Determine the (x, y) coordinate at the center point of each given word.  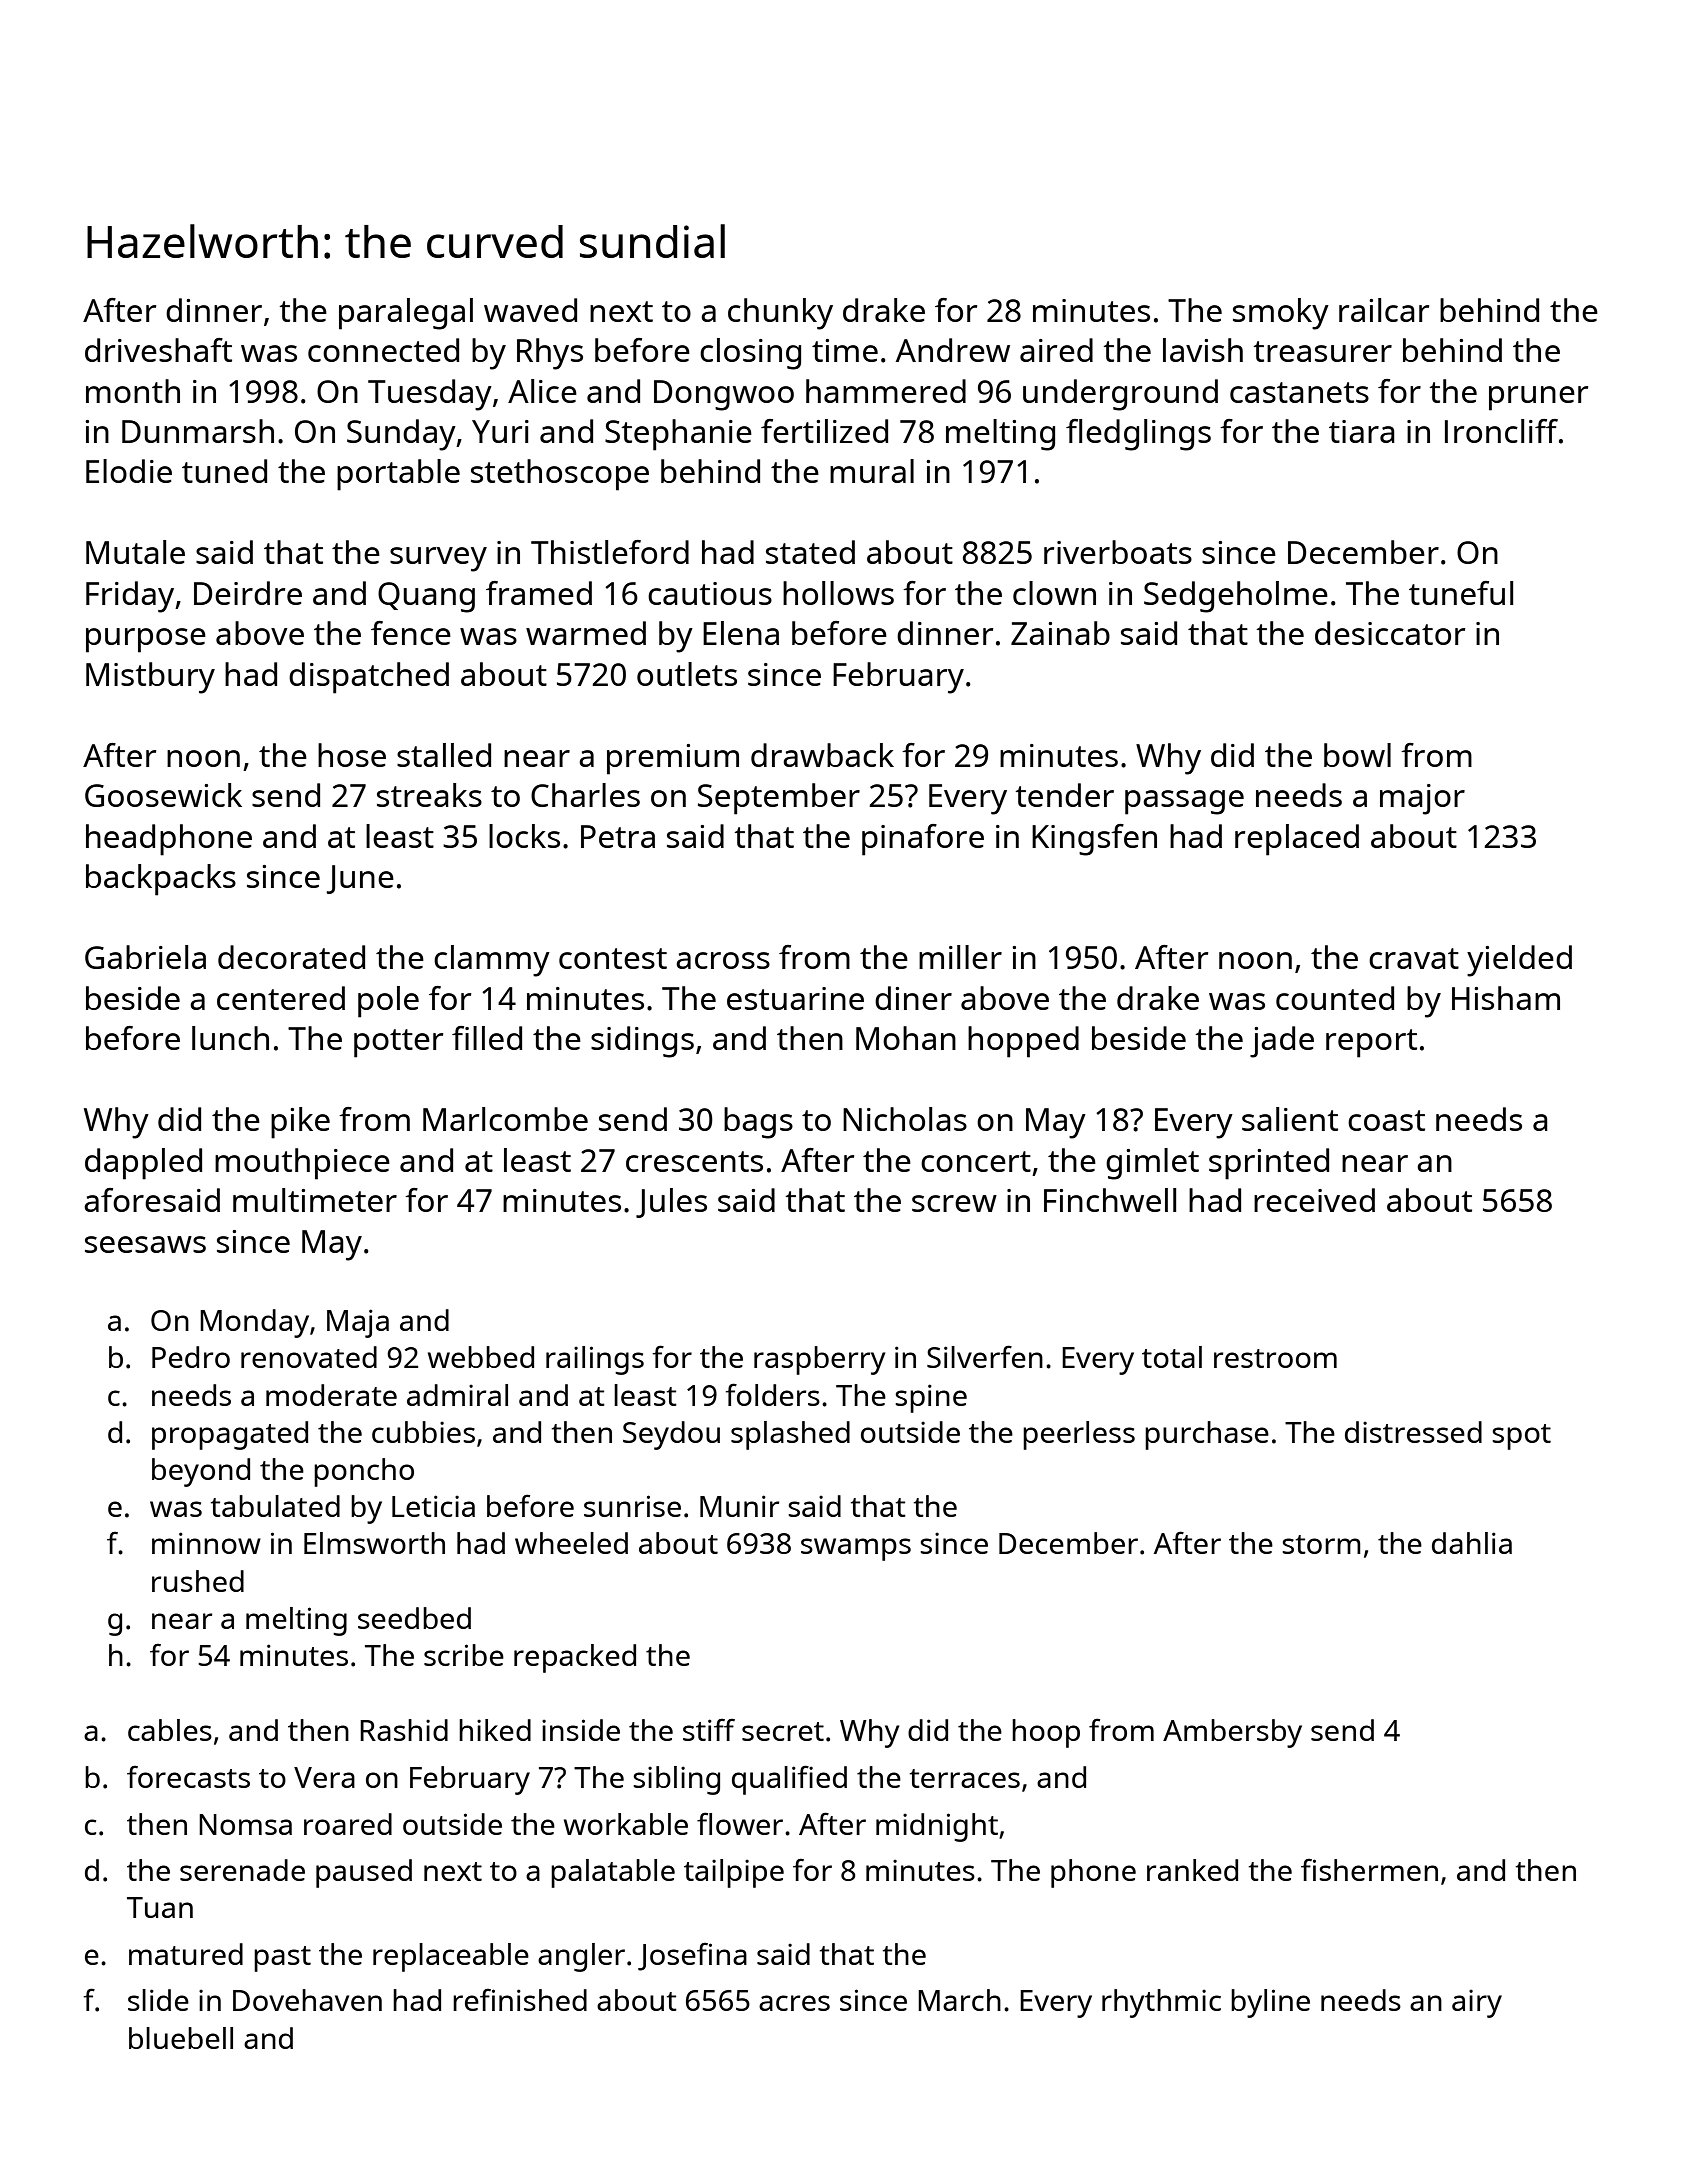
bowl (1357, 755)
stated (810, 552)
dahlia (1472, 1543)
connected (383, 350)
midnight (937, 1827)
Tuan (160, 1907)
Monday (254, 1323)
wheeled (571, 1543)
